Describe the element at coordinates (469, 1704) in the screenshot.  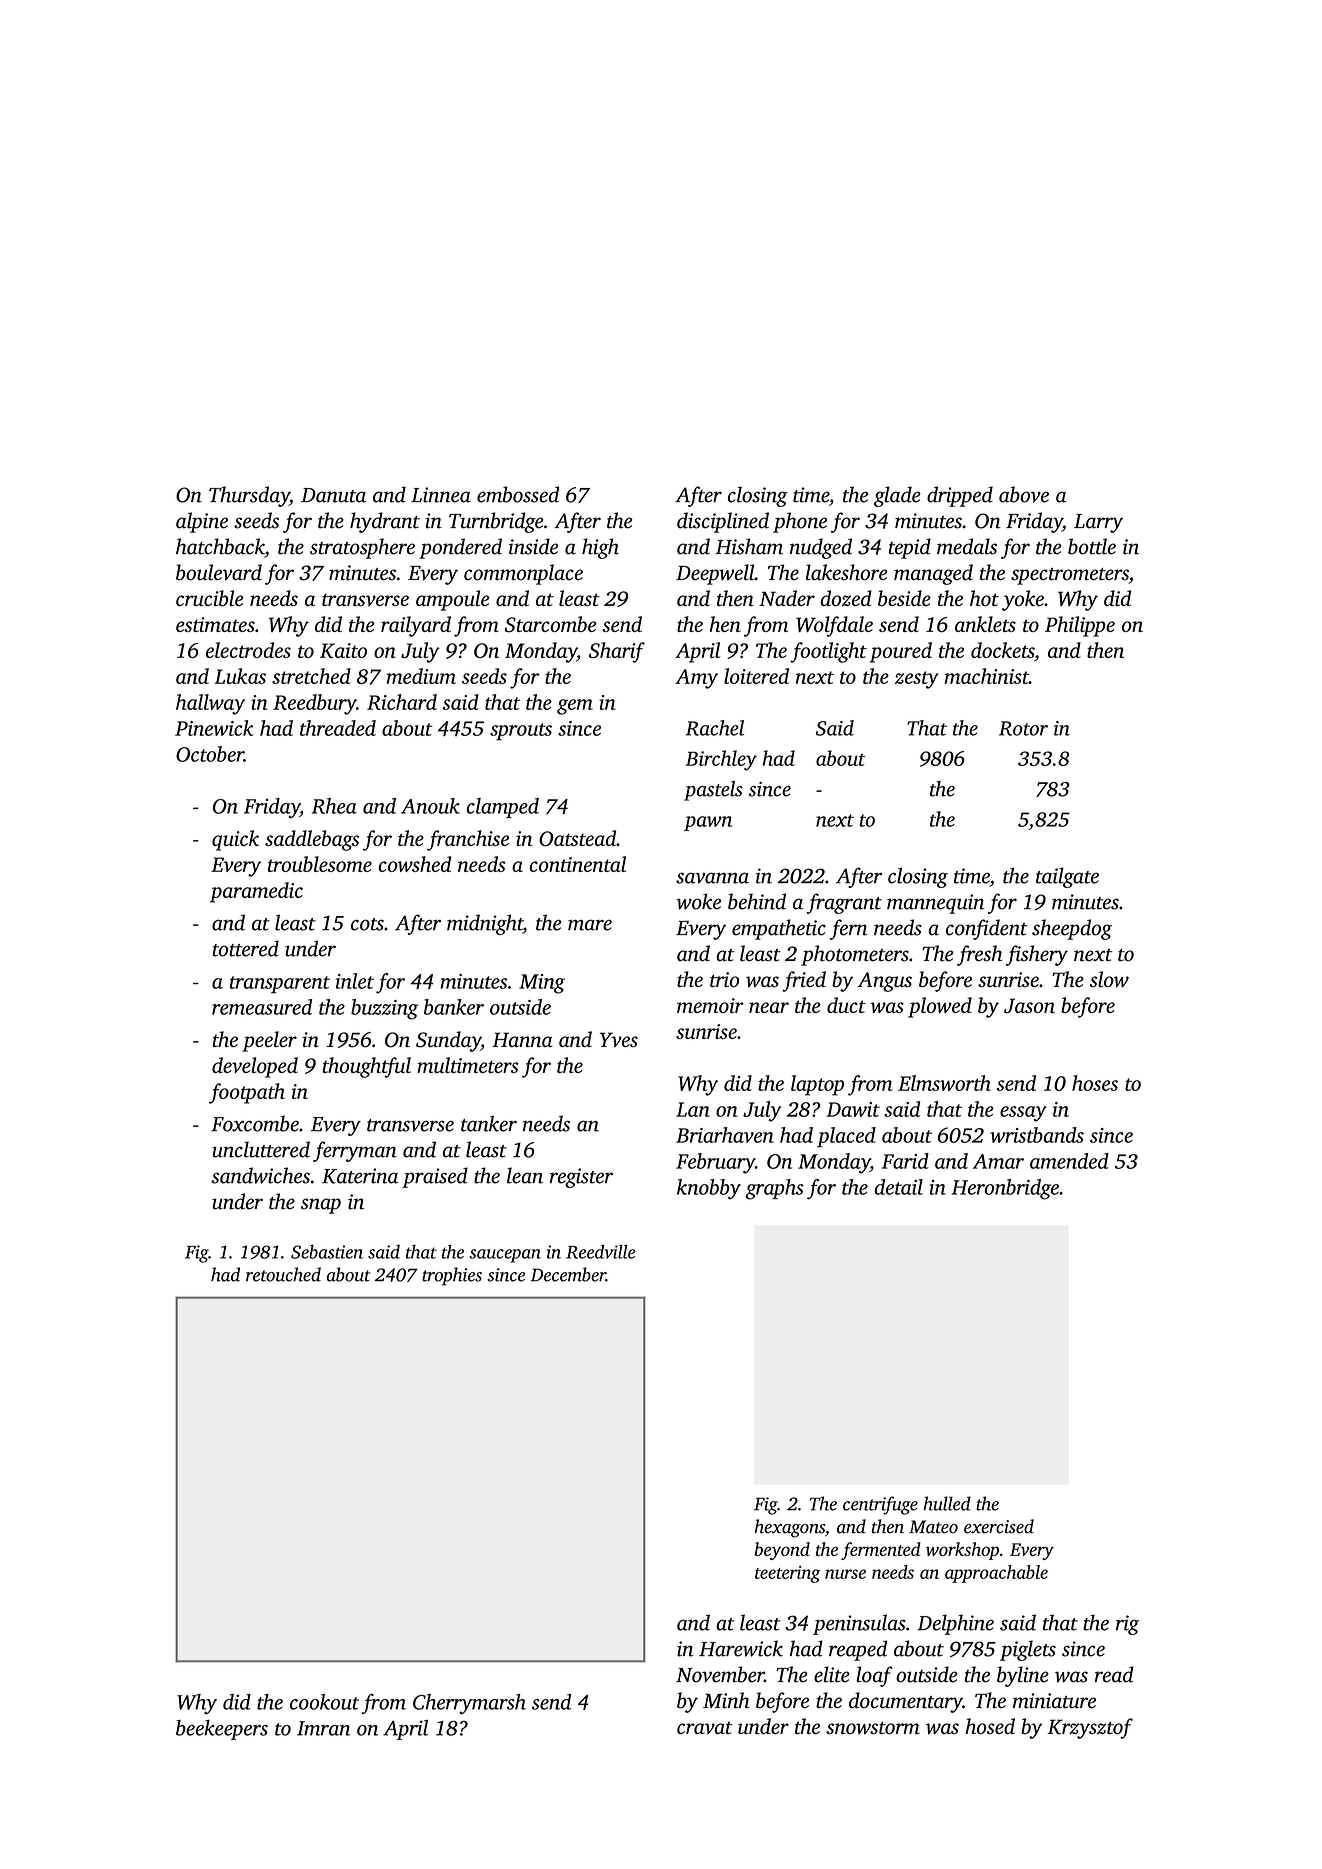
I see `Cherrymarsh` at that location.
